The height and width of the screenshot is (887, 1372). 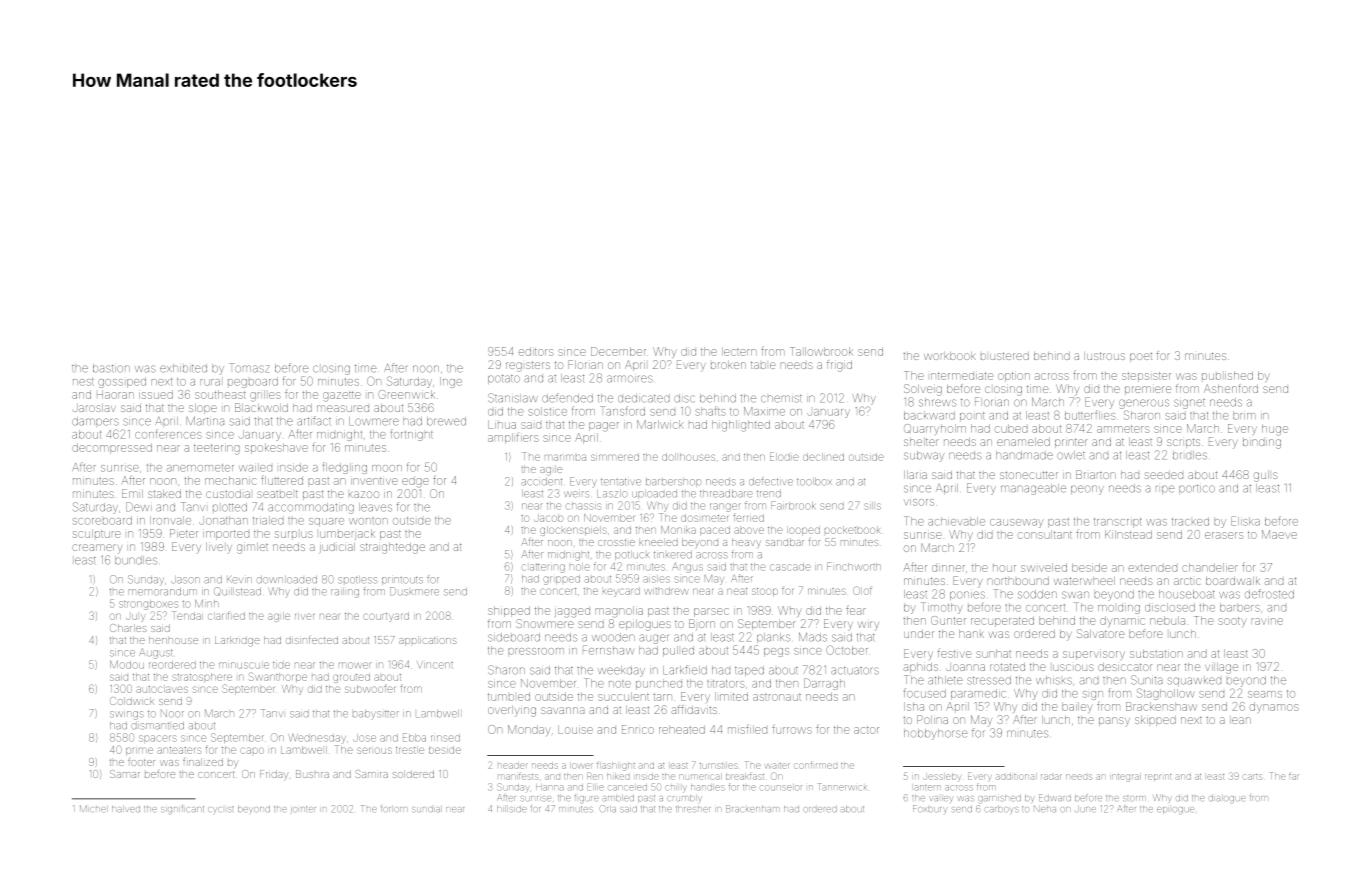 I want to click on punched, so click(x=659, y=684).
